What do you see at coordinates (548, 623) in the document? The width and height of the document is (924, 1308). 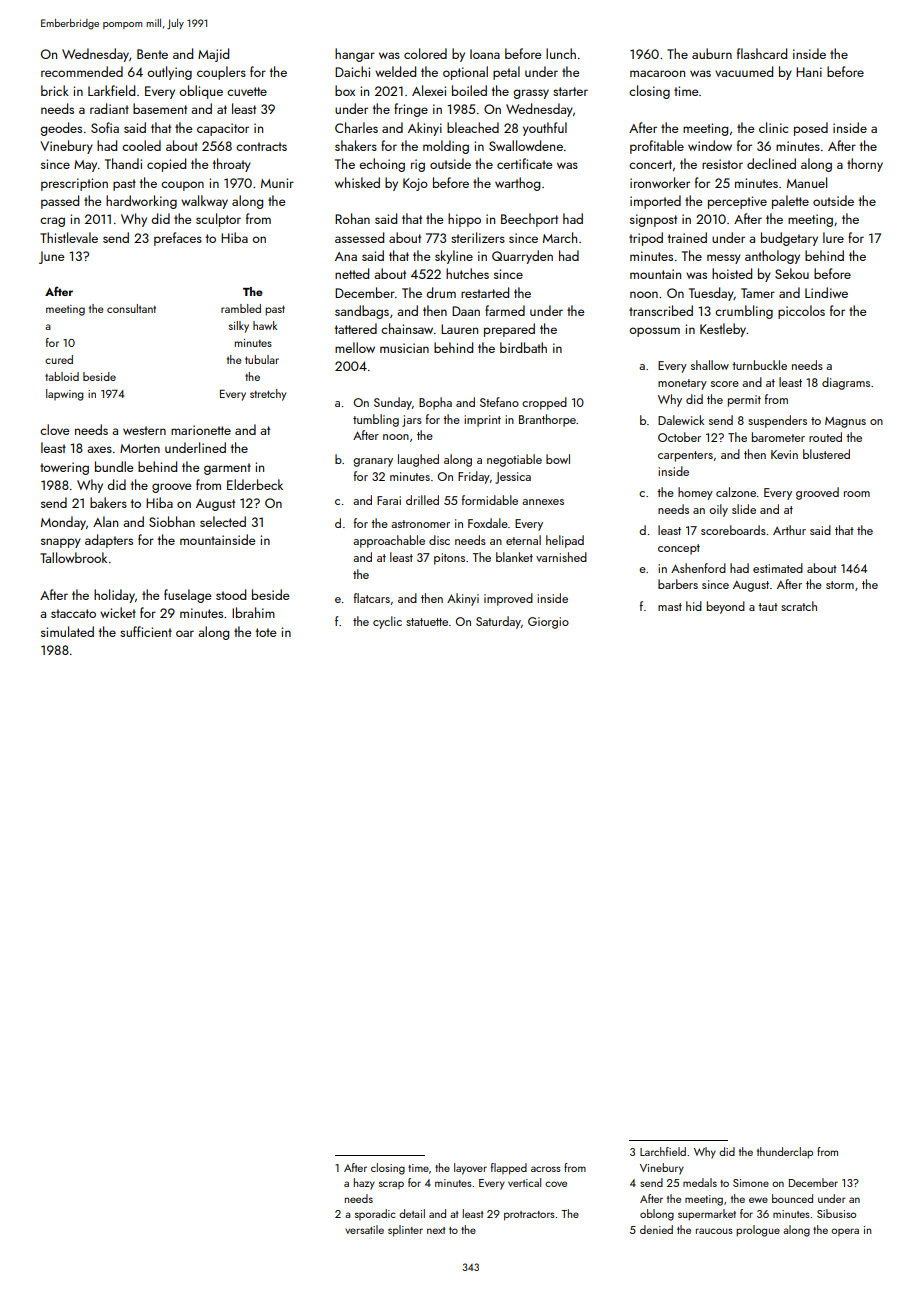 I see `Giorgio` at bounding box center [548, 623].
